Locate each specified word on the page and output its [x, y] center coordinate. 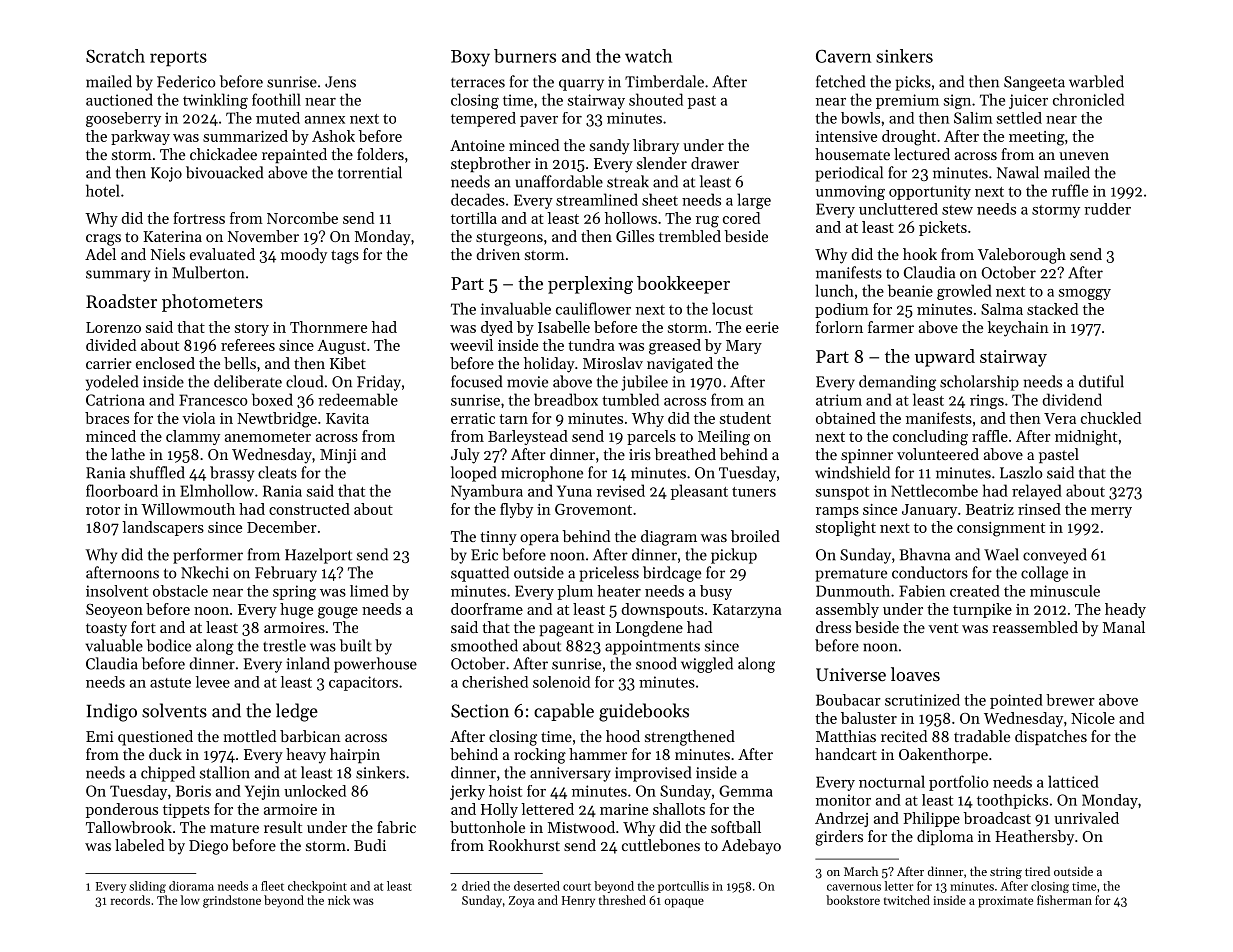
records [130, 900]
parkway [140, 137]
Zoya [521, 902]
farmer [891, 327]
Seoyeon [114, 611]
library [656, 147]
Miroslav [613, 363]
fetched [840, 81]
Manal [1124, 627]
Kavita [347, 418]
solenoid [561, 682]
